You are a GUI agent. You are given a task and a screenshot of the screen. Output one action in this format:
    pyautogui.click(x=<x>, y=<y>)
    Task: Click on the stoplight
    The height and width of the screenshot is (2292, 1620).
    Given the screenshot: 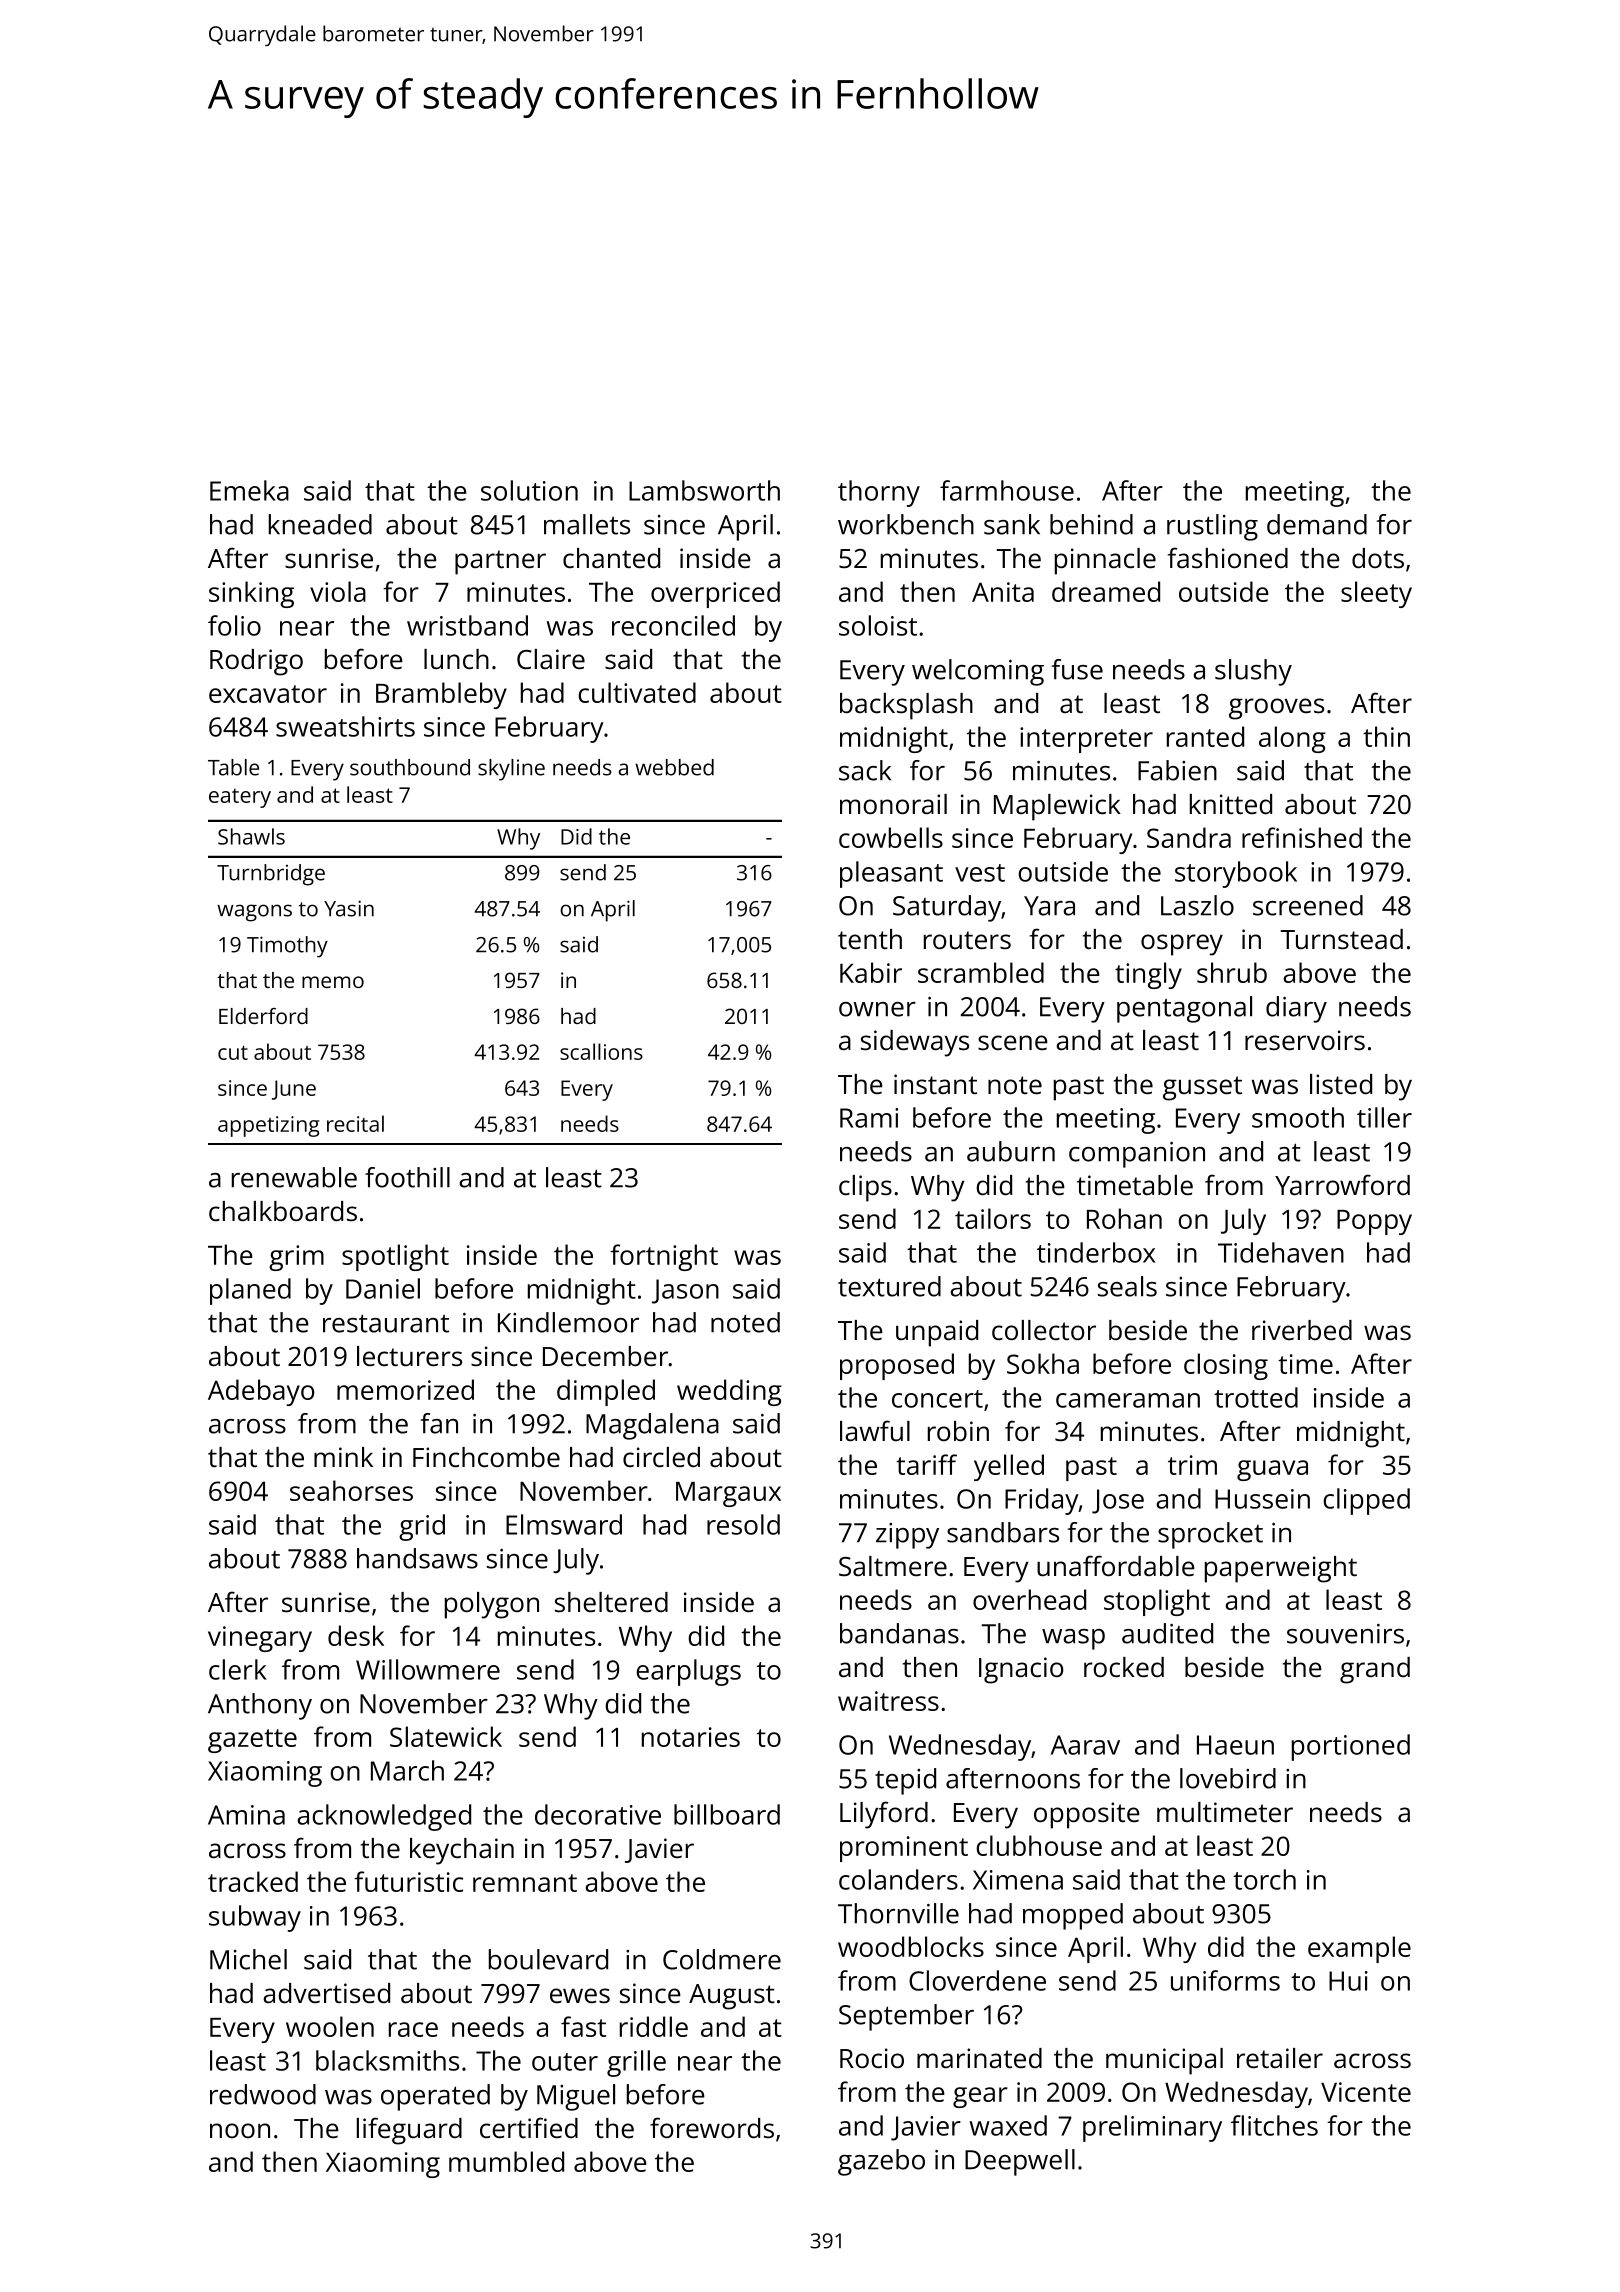 What is the action you would take?
    pyautogui.click(x=1157, y=1602)
